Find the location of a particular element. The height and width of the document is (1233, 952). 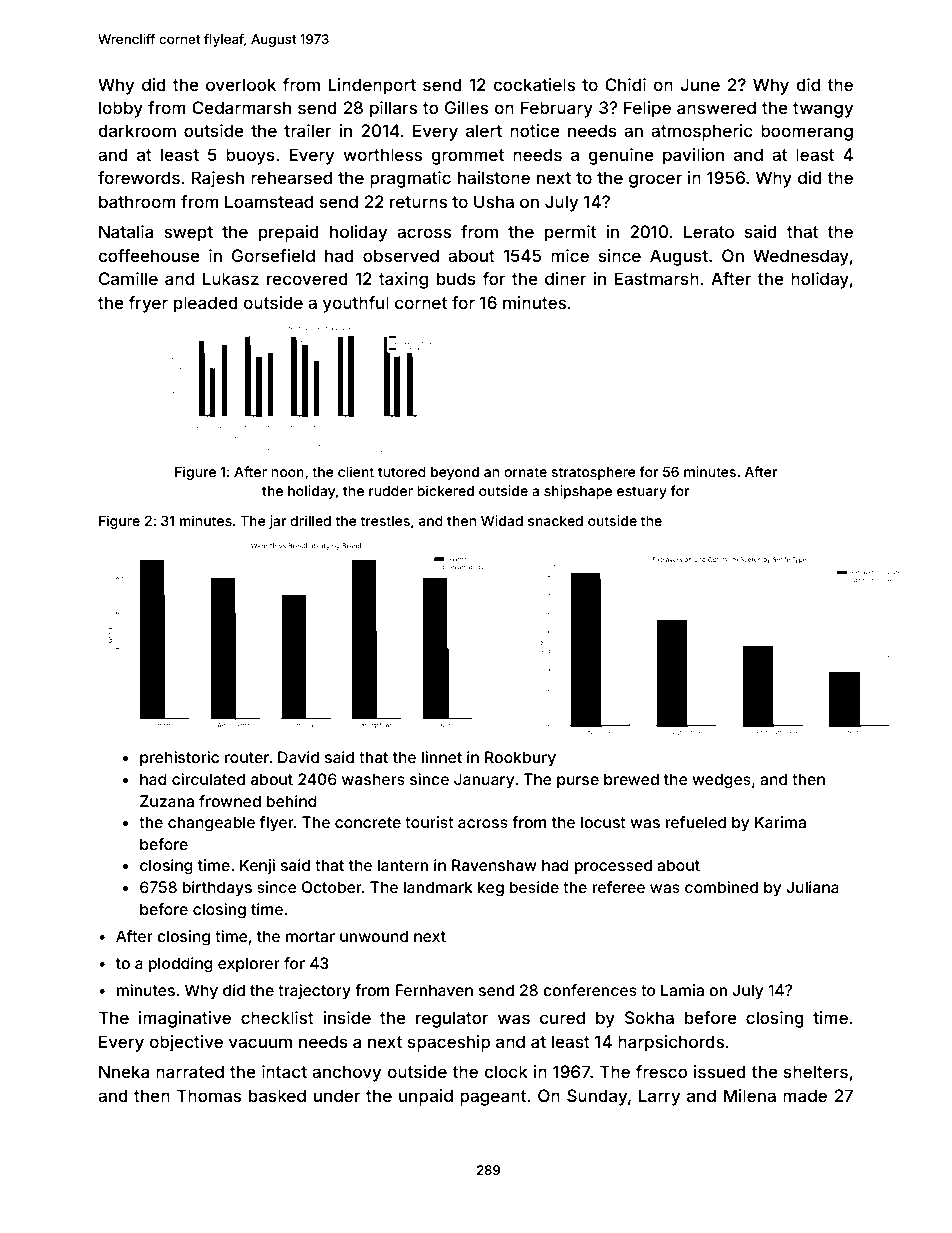

made is located at coordinates (805, 1095).
